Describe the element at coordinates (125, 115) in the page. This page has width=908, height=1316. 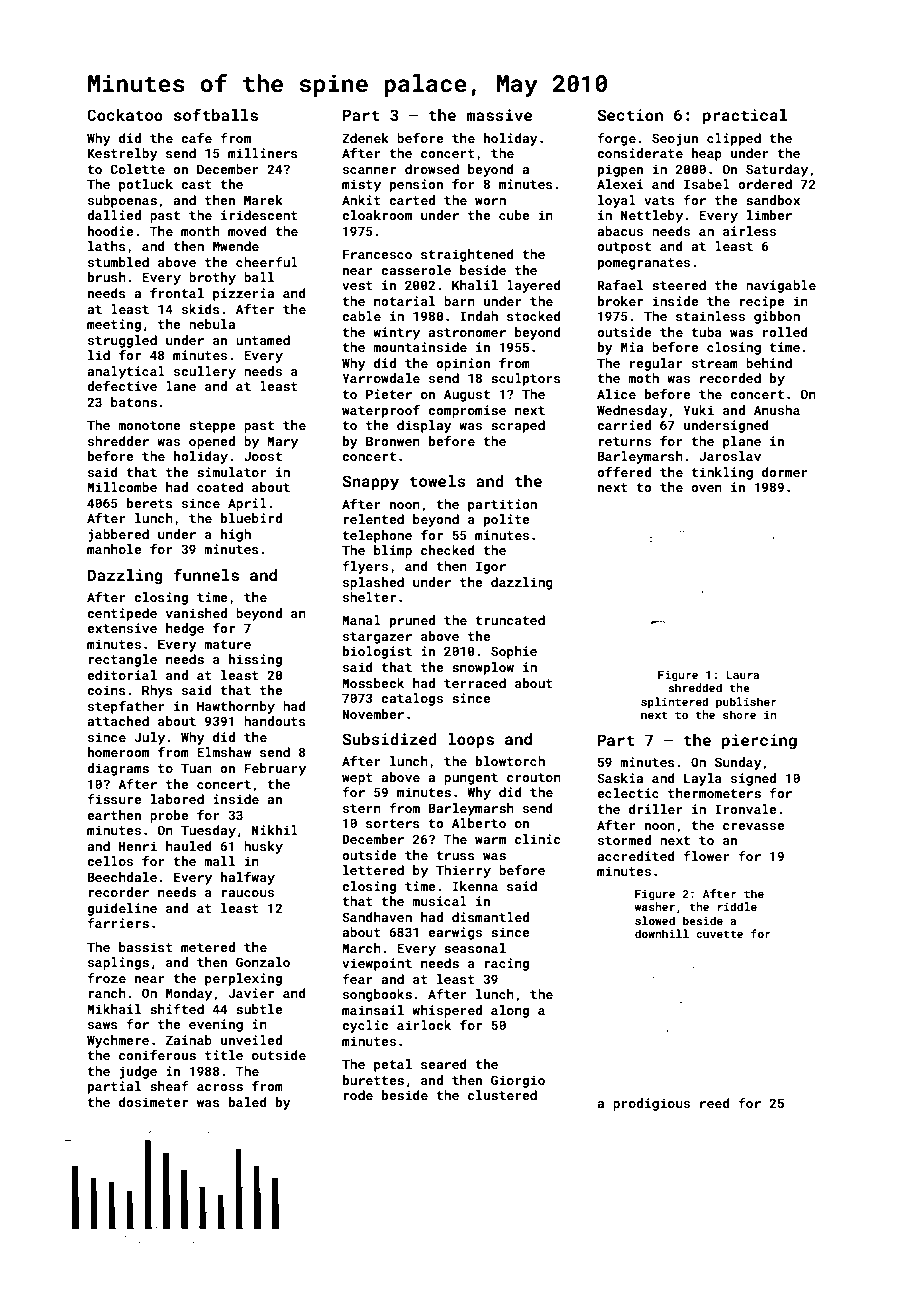
I see `Cockatoo` at that location.
